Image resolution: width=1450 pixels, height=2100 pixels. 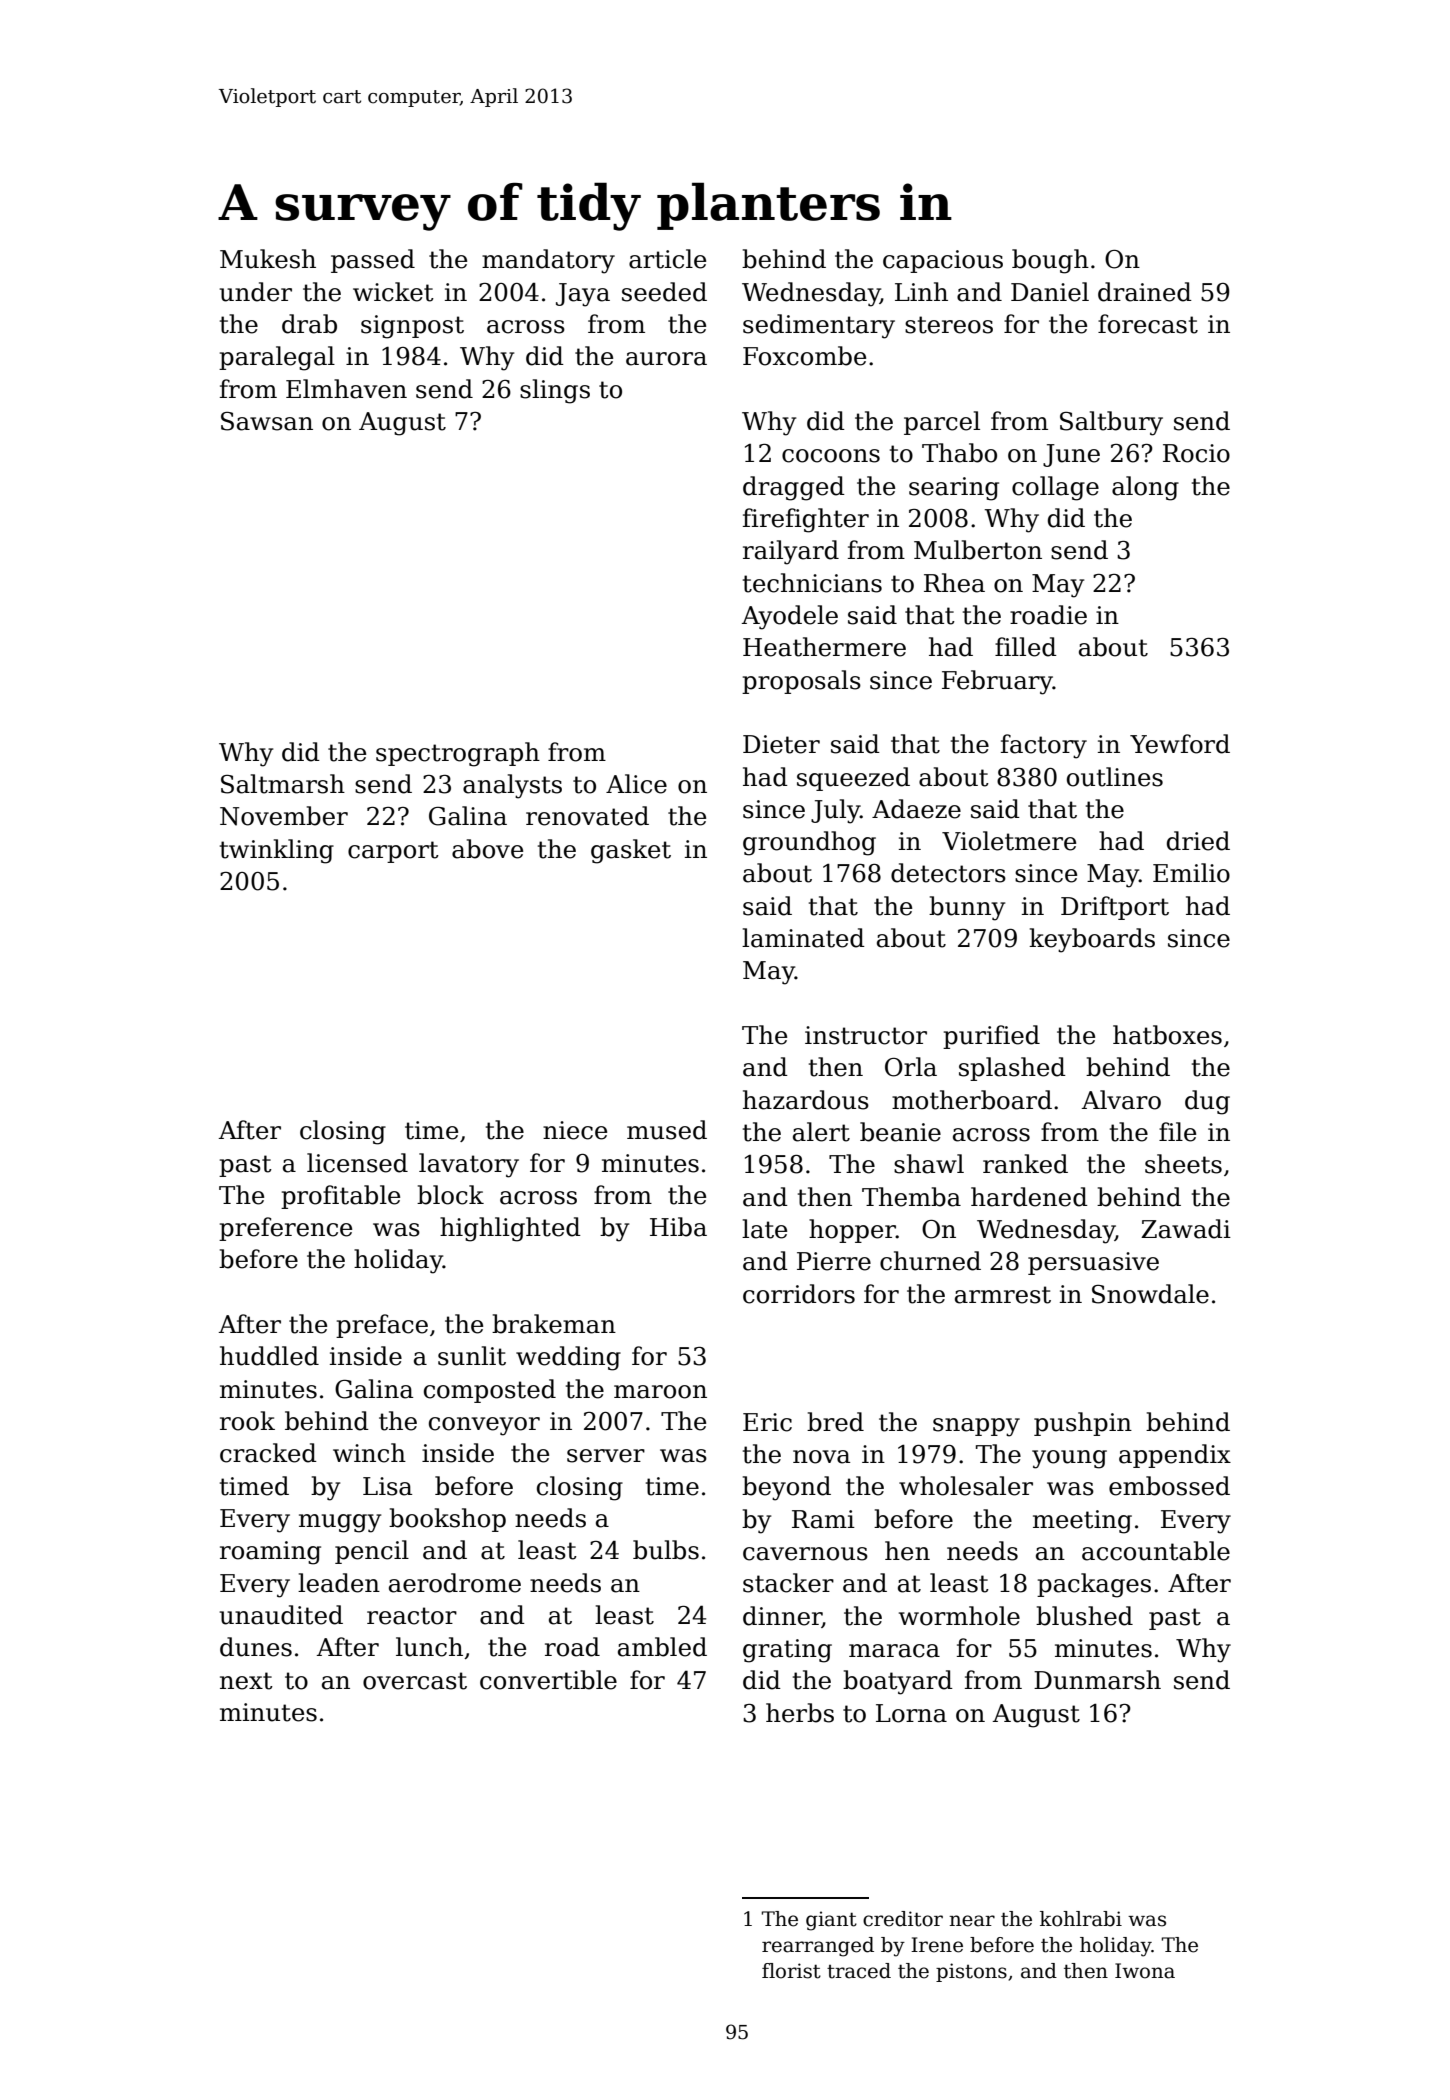 I want to click on huddled, so click(x=269, y=1356).
